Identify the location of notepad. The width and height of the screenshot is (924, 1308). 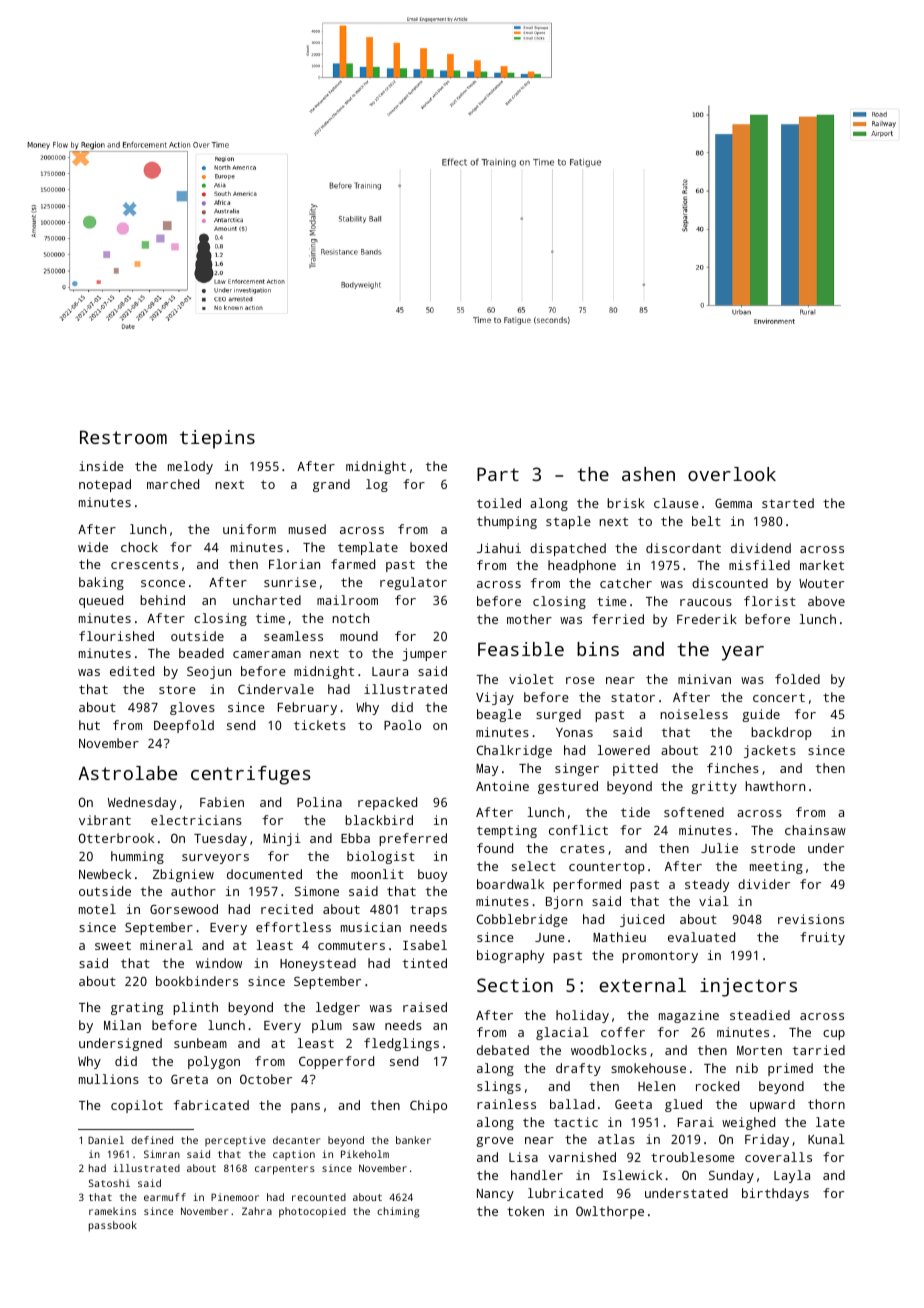
(105, 485).
